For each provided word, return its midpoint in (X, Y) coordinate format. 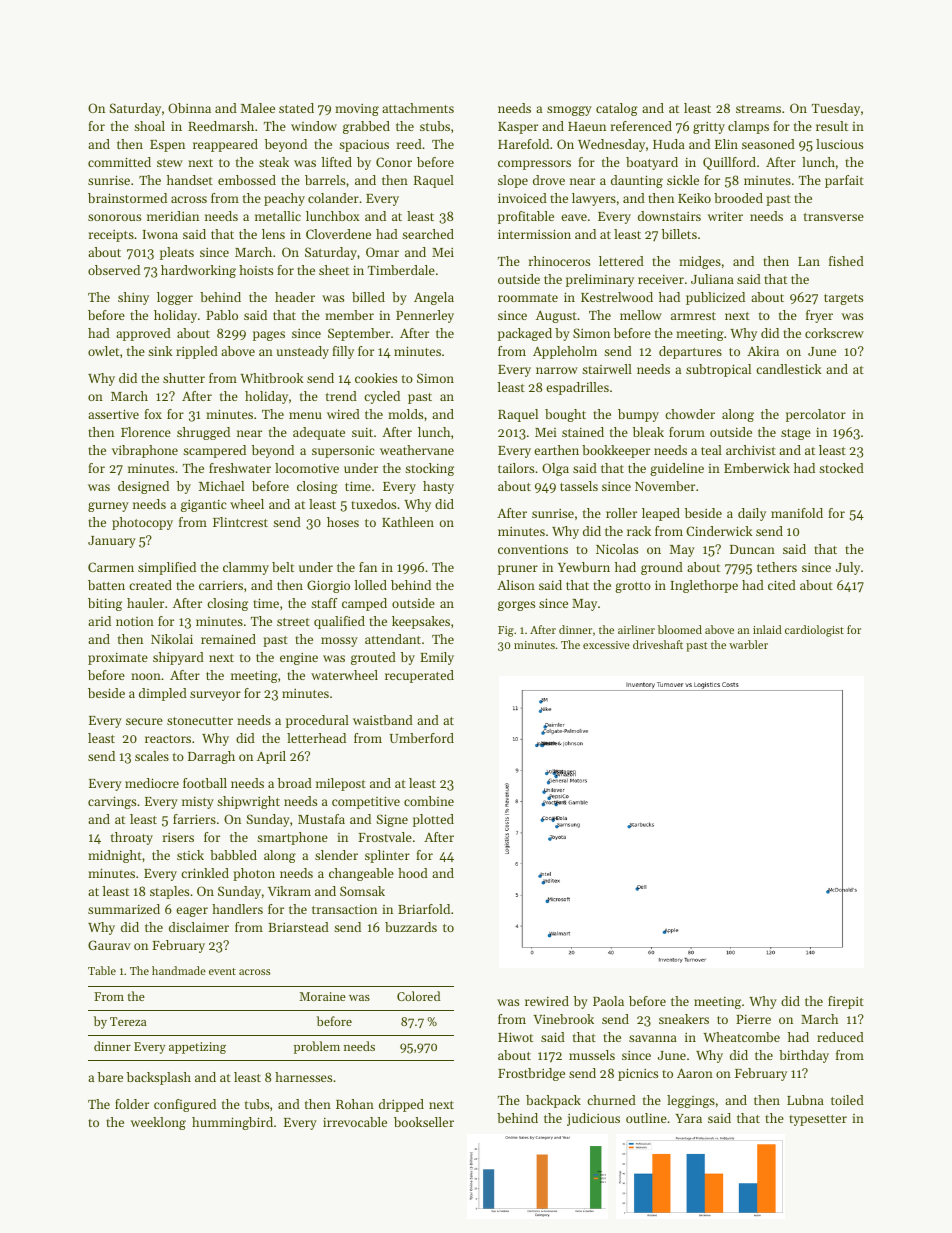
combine (429, 801)
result (832, 126)
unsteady (302, 352)
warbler (748, 644)
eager (192, 912)
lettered (621, 261)
